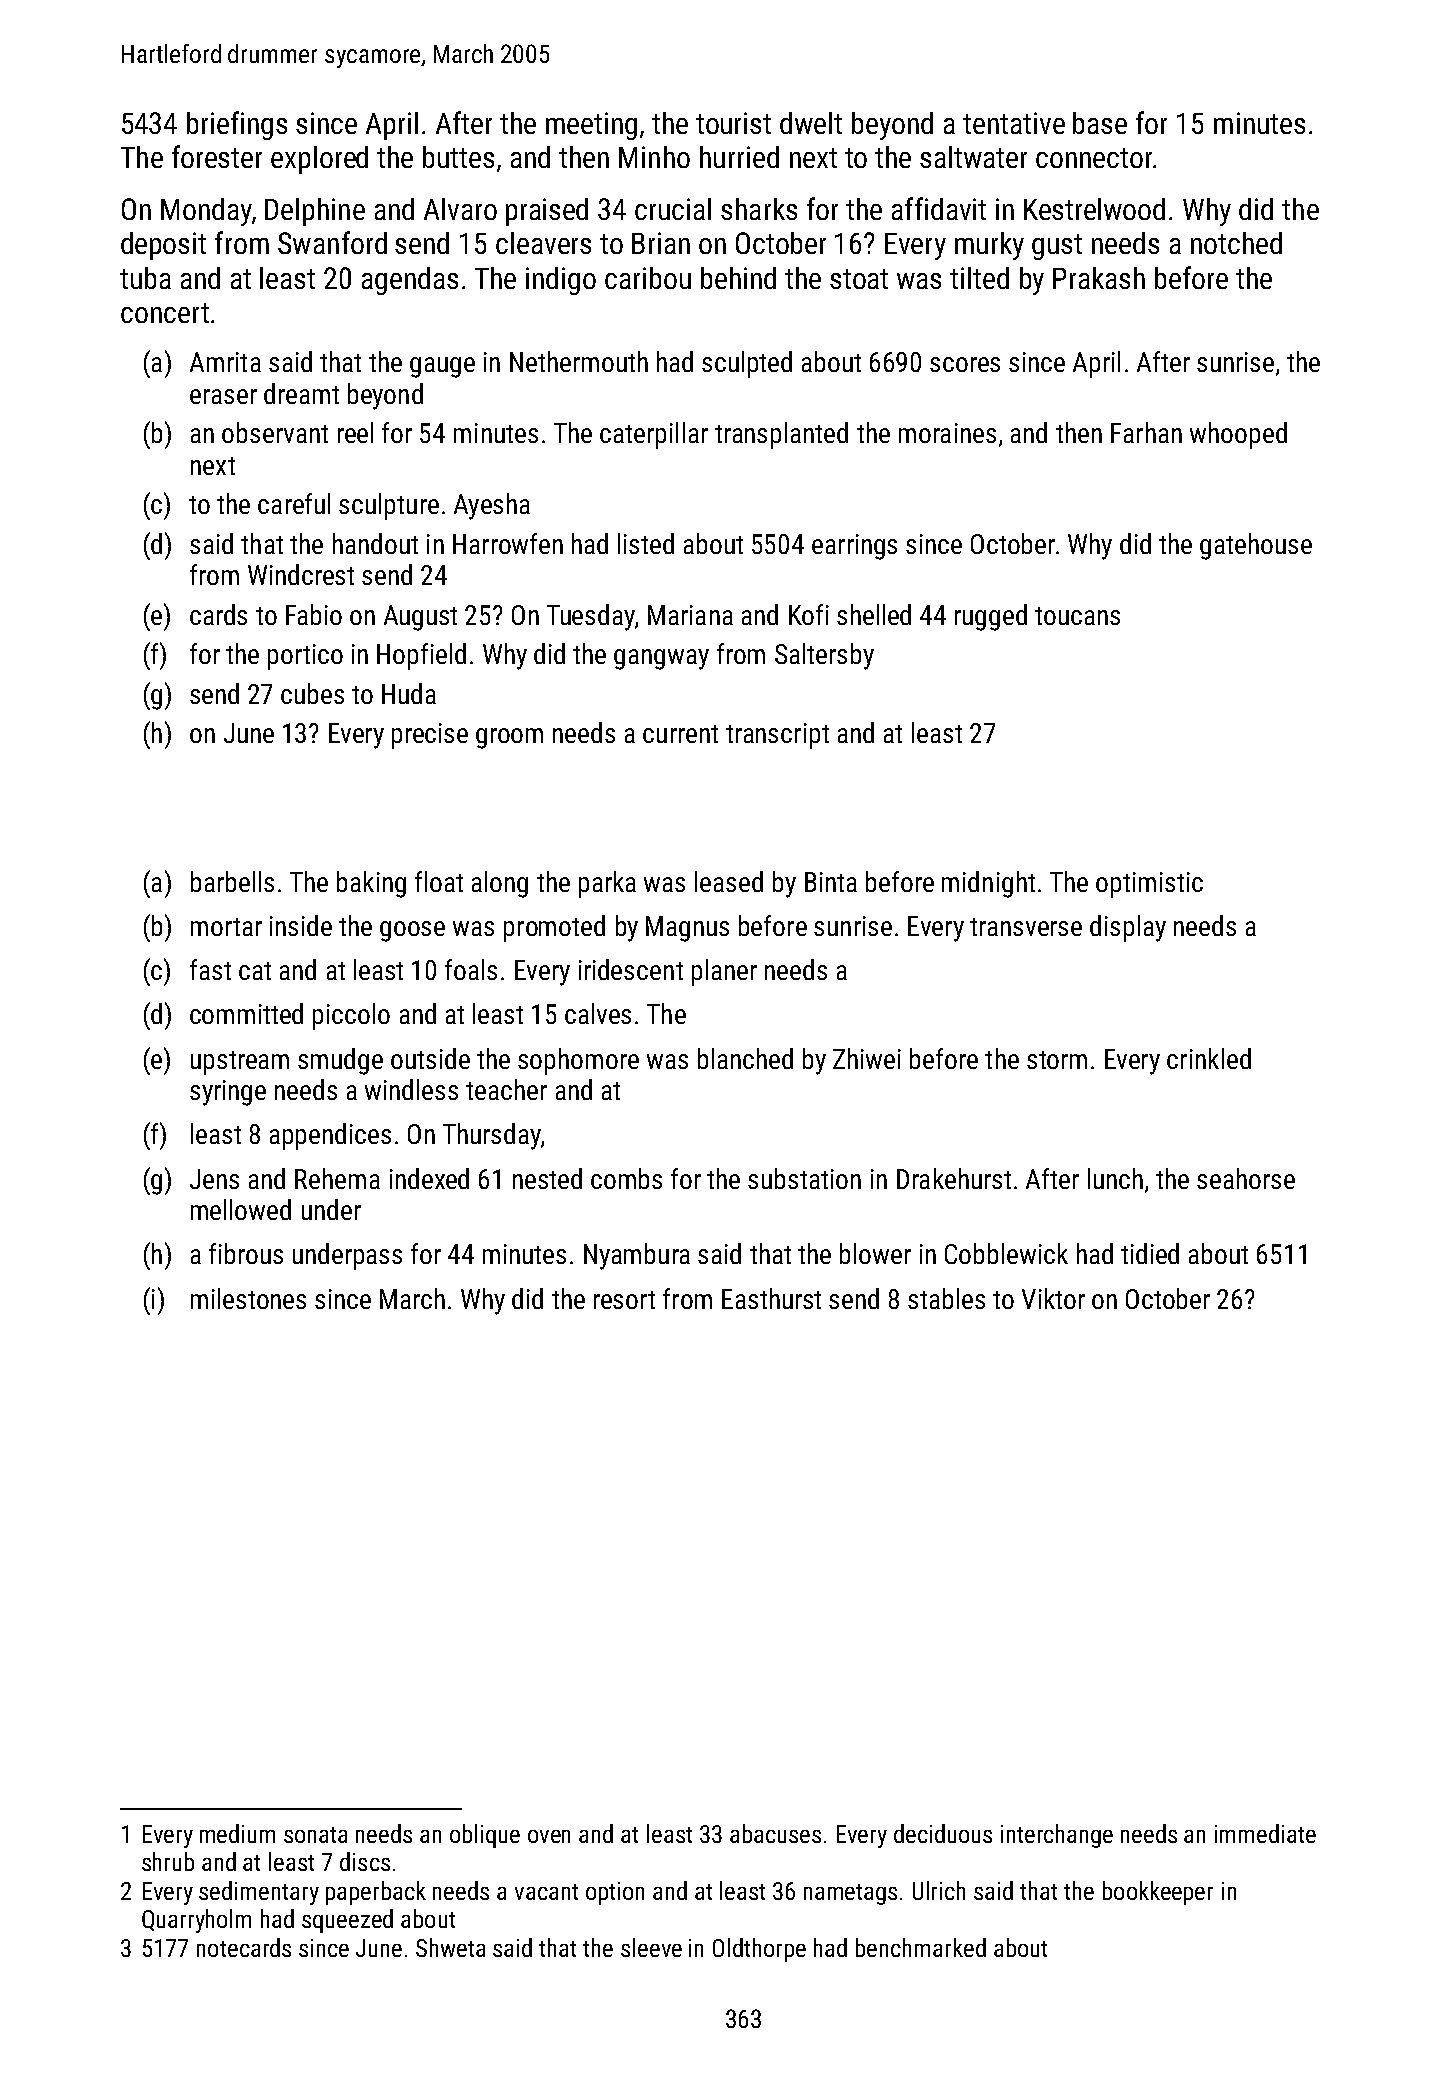  I want to click on optimistic, so click(1149, 885).
